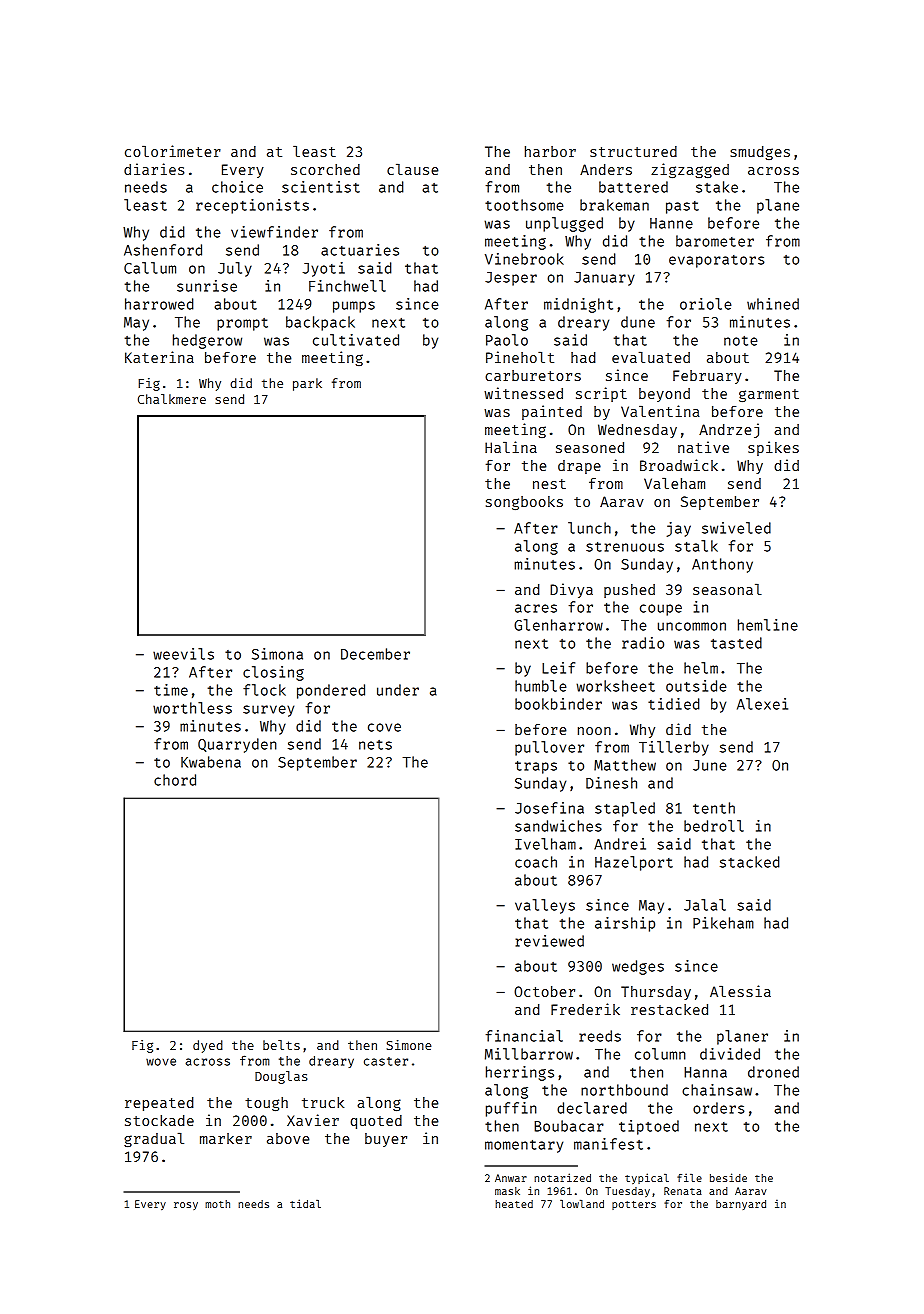  I want to click on harbor, so click(550, 151).
